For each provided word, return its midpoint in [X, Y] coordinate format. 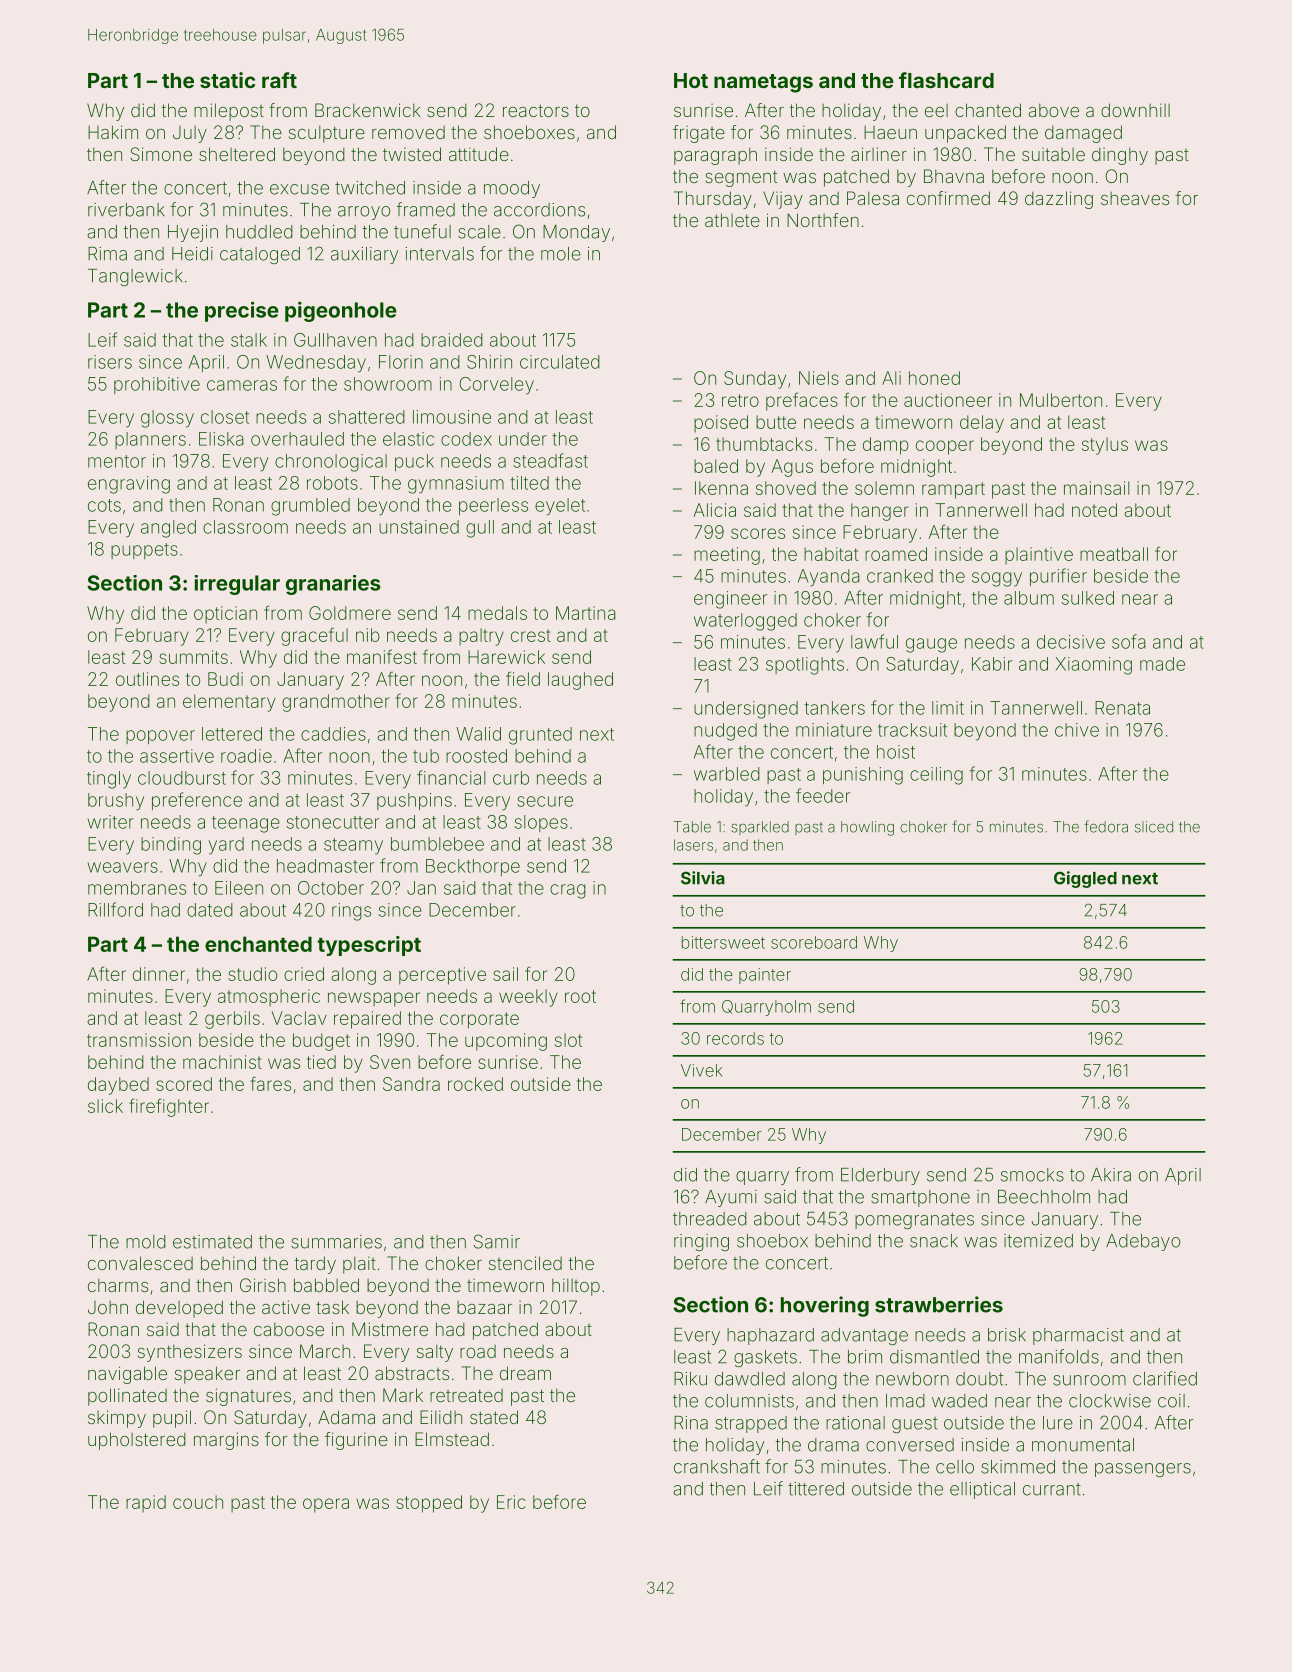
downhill [1135, 110]
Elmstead [452, 1439]
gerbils [232, 1020]
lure [1058, 1423]
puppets [144, 551]
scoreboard [814, 942]
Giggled [1085, 879]
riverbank [126, 210]
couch [198, 1502]
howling [867, 828]
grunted [540, 736]
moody [512, 189]
